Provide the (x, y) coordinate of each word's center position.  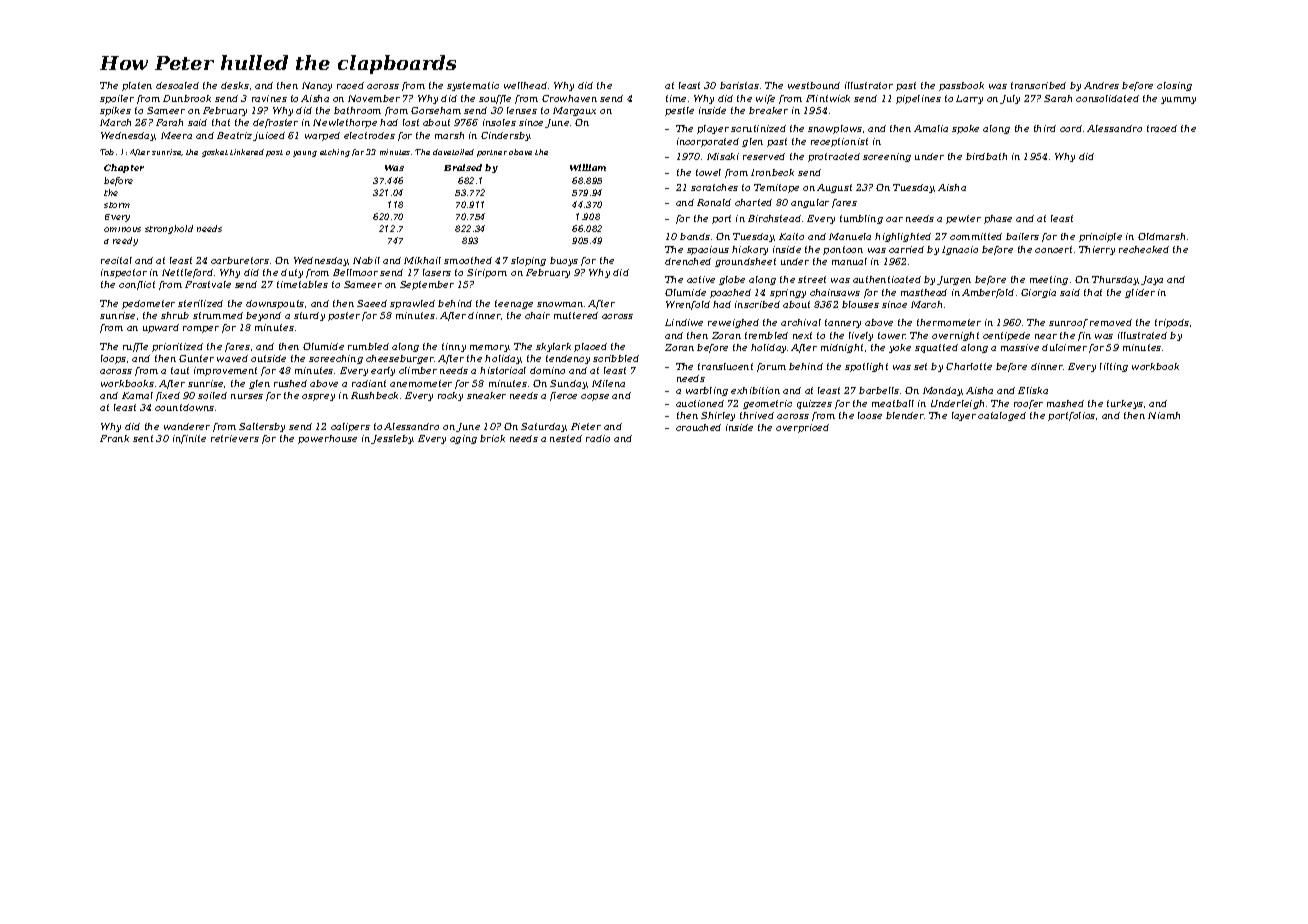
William (588, 167)
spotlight (866, 367)
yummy (1178, 100)
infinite (189, 439)
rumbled (368, 346)
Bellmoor (355, 272)
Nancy (317, 86)
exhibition (755, 390)
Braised (463, 167)
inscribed (757, 304)
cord (1071, 128)
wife (765, 99)
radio (598, 438)
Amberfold (988, 293)
